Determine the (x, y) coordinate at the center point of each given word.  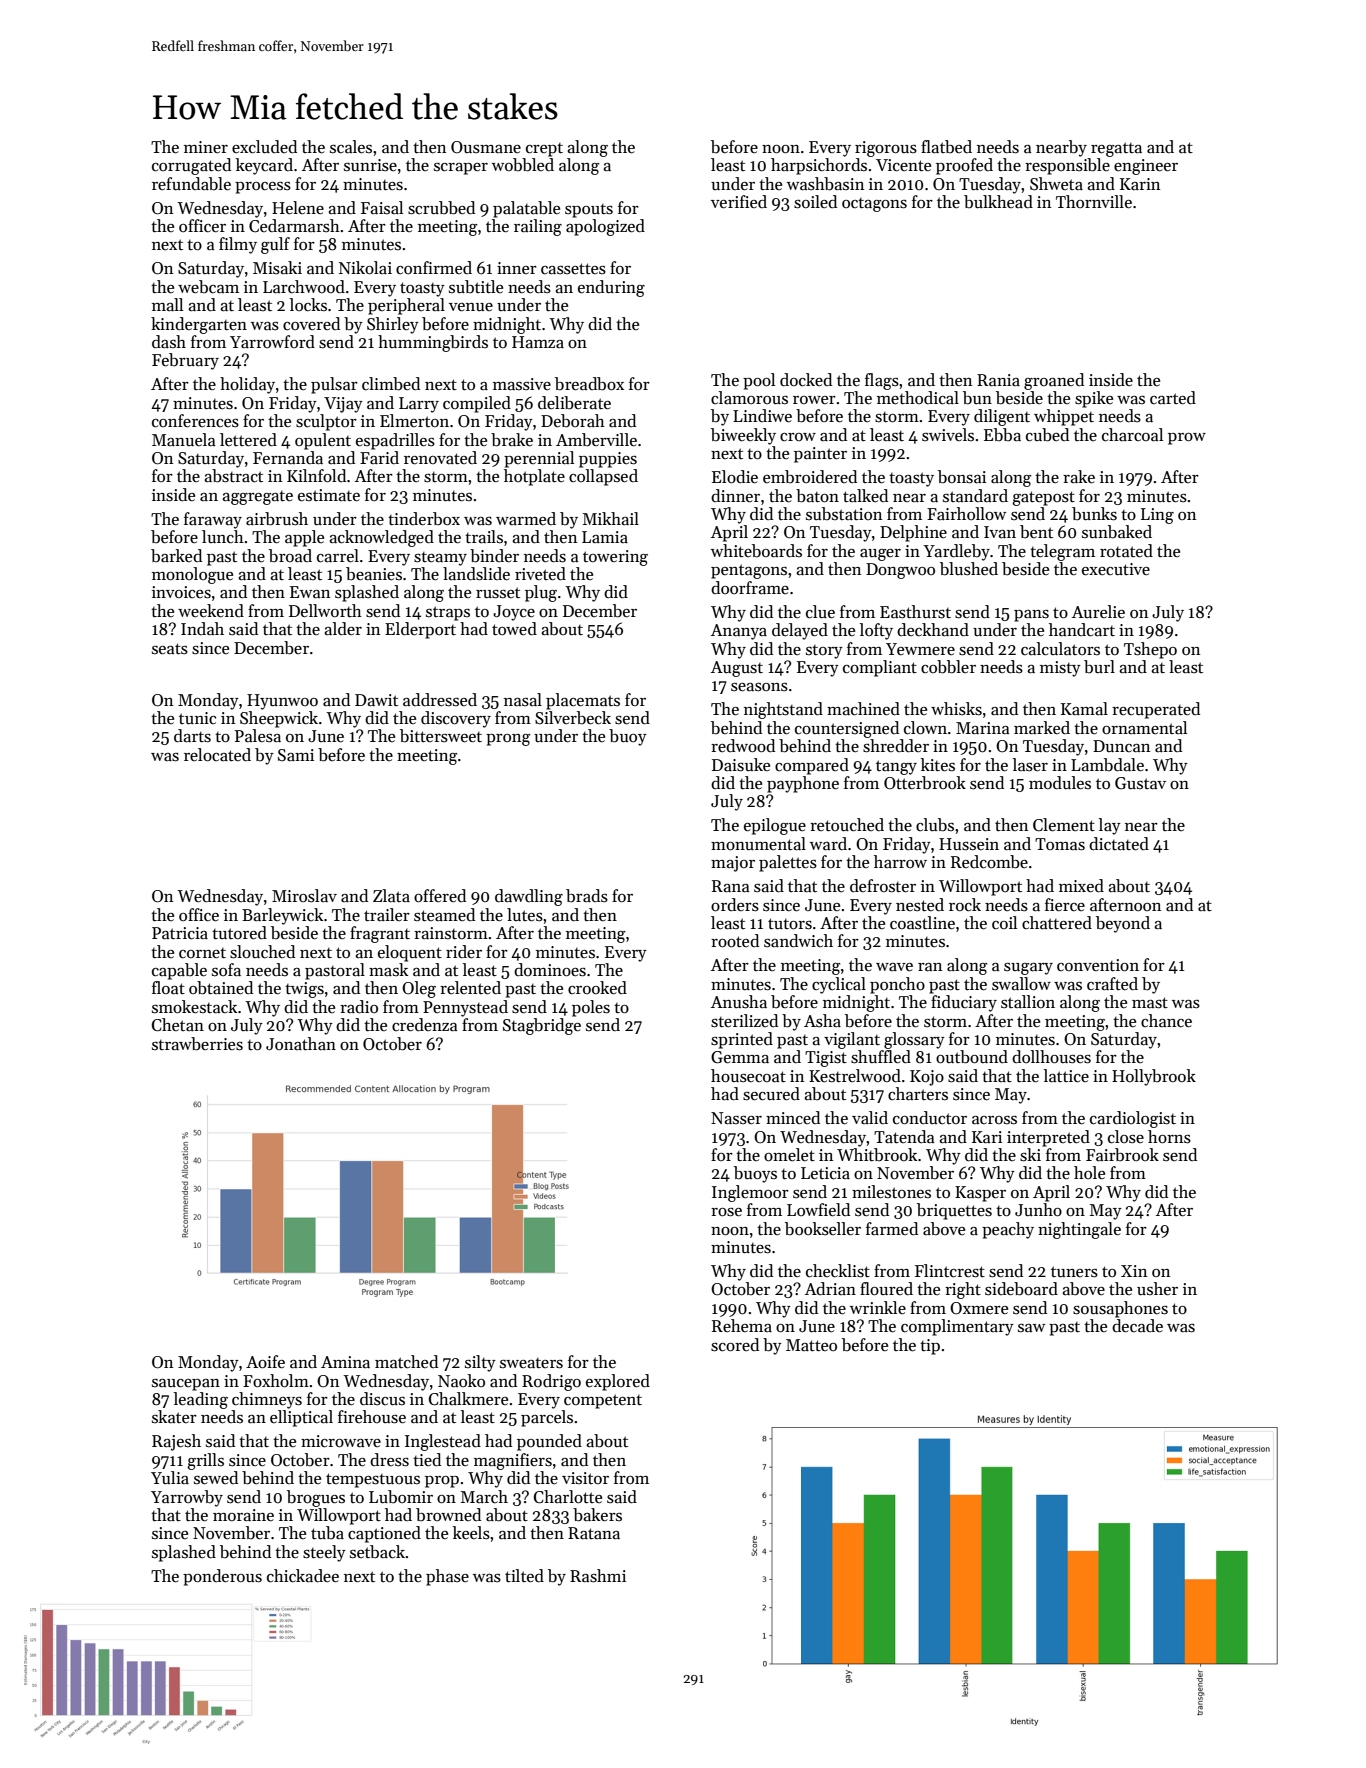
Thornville (1094, 202)
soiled (815, 202)
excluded (264, 147)
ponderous (222, 1577)
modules (1060, 783)
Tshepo (1150, 650)
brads (587, 896)
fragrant (380, 934)
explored (618, 1382)
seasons (759, 687)
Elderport (420, 630)
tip (930, 1347)
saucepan (186, 1385)
